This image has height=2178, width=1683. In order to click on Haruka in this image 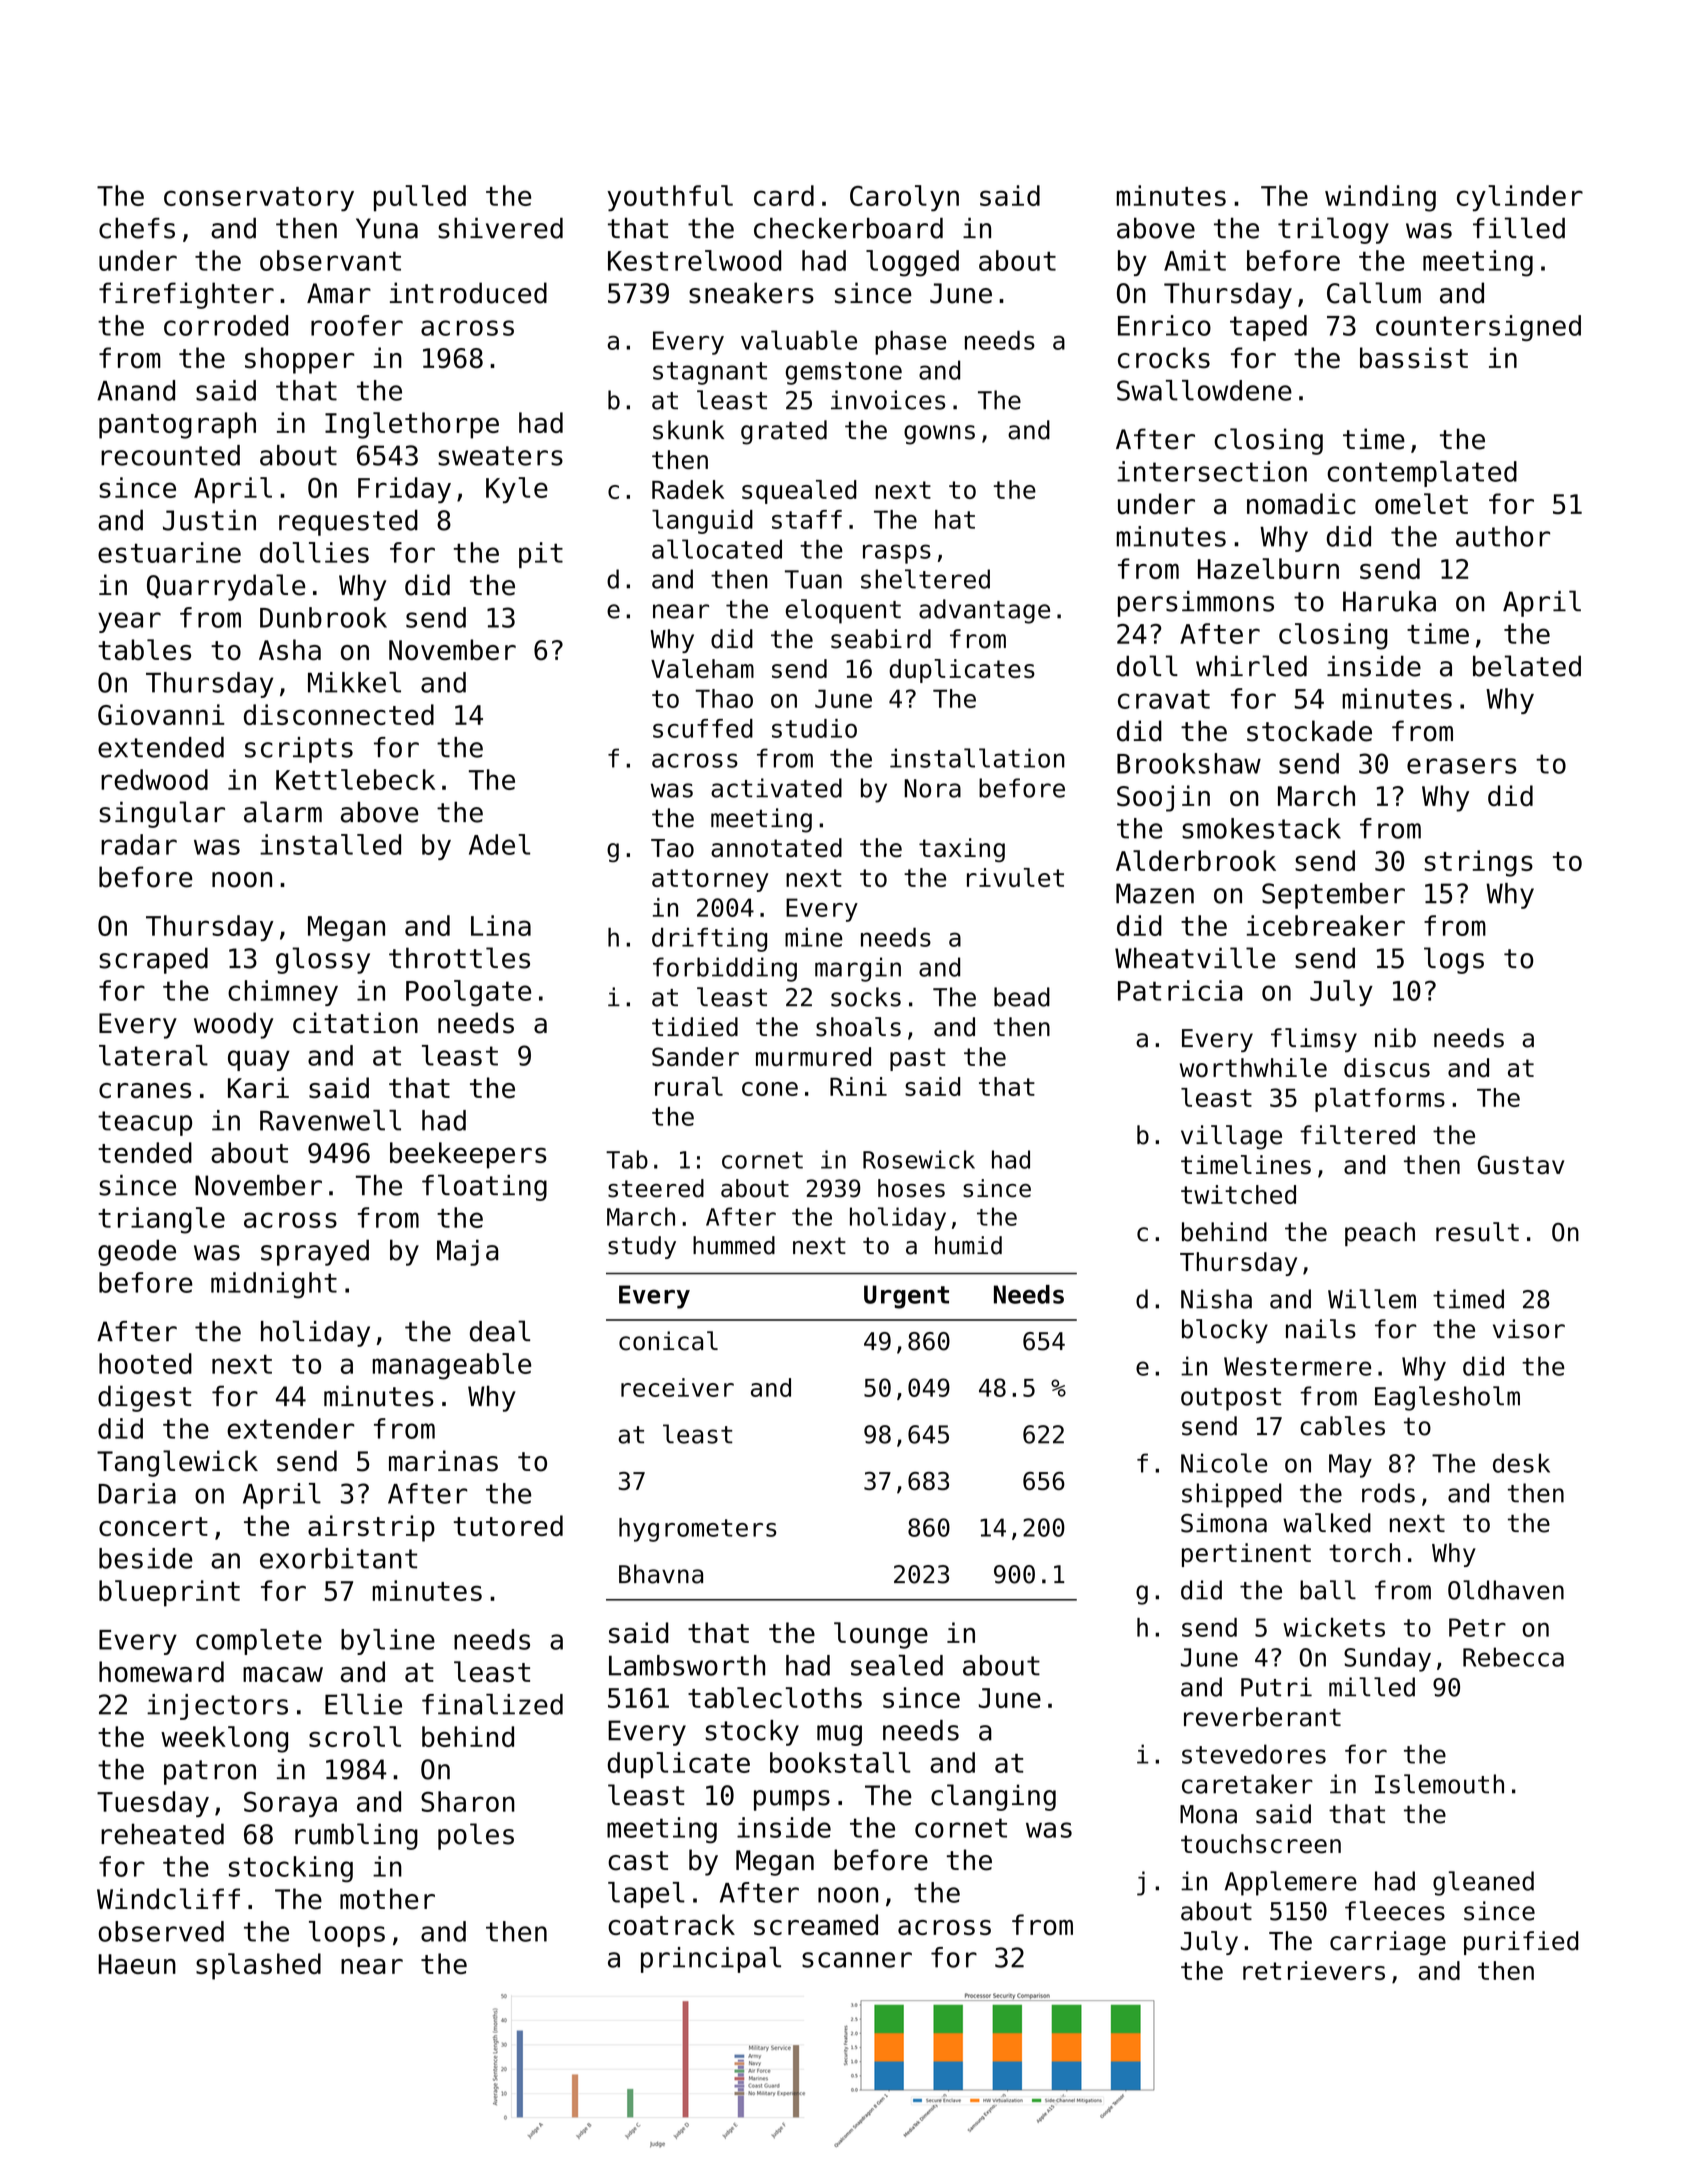, I will do `click(1389, 601)`.
